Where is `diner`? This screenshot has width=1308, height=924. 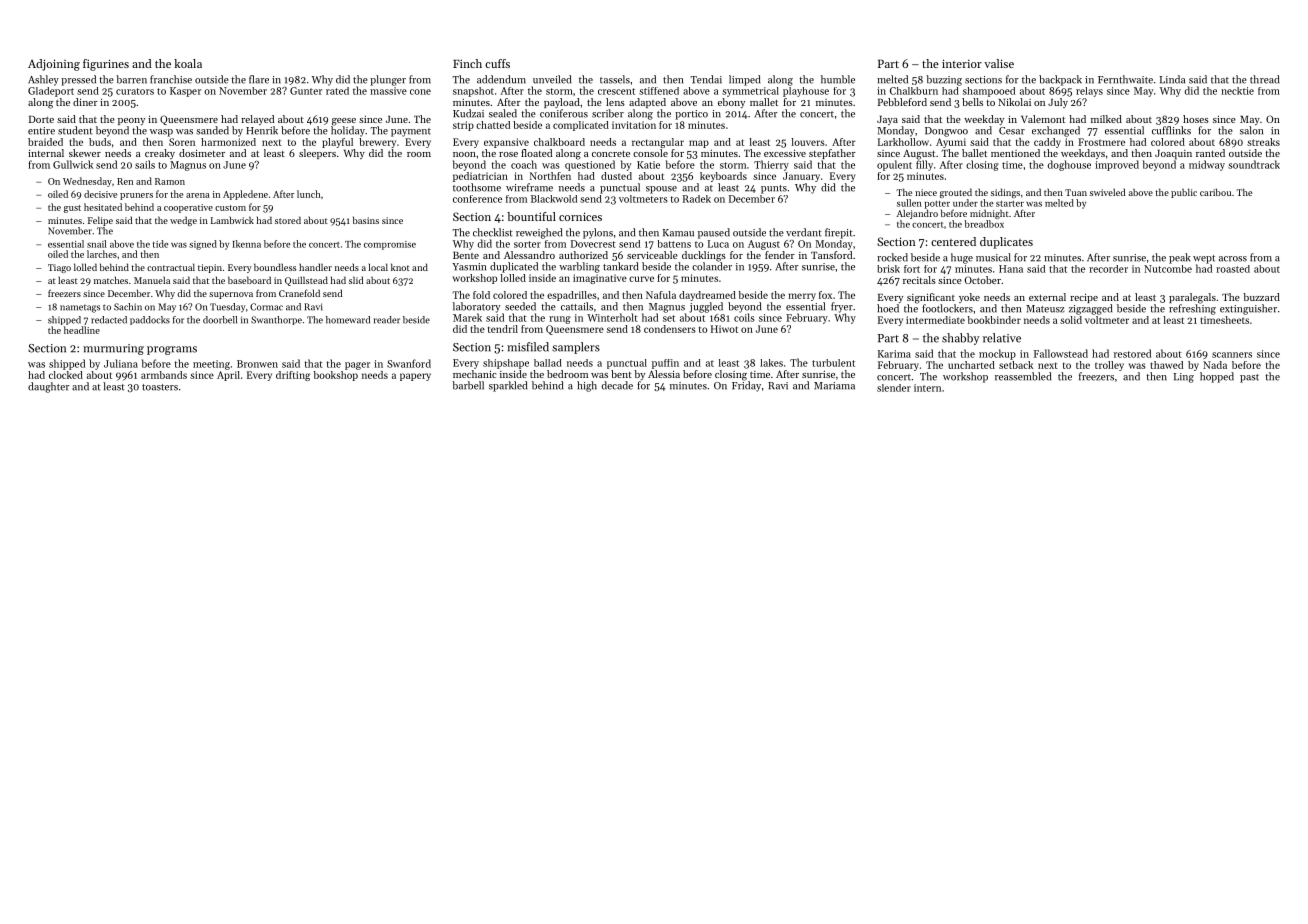 diner is located at coordinates (85, 102).
